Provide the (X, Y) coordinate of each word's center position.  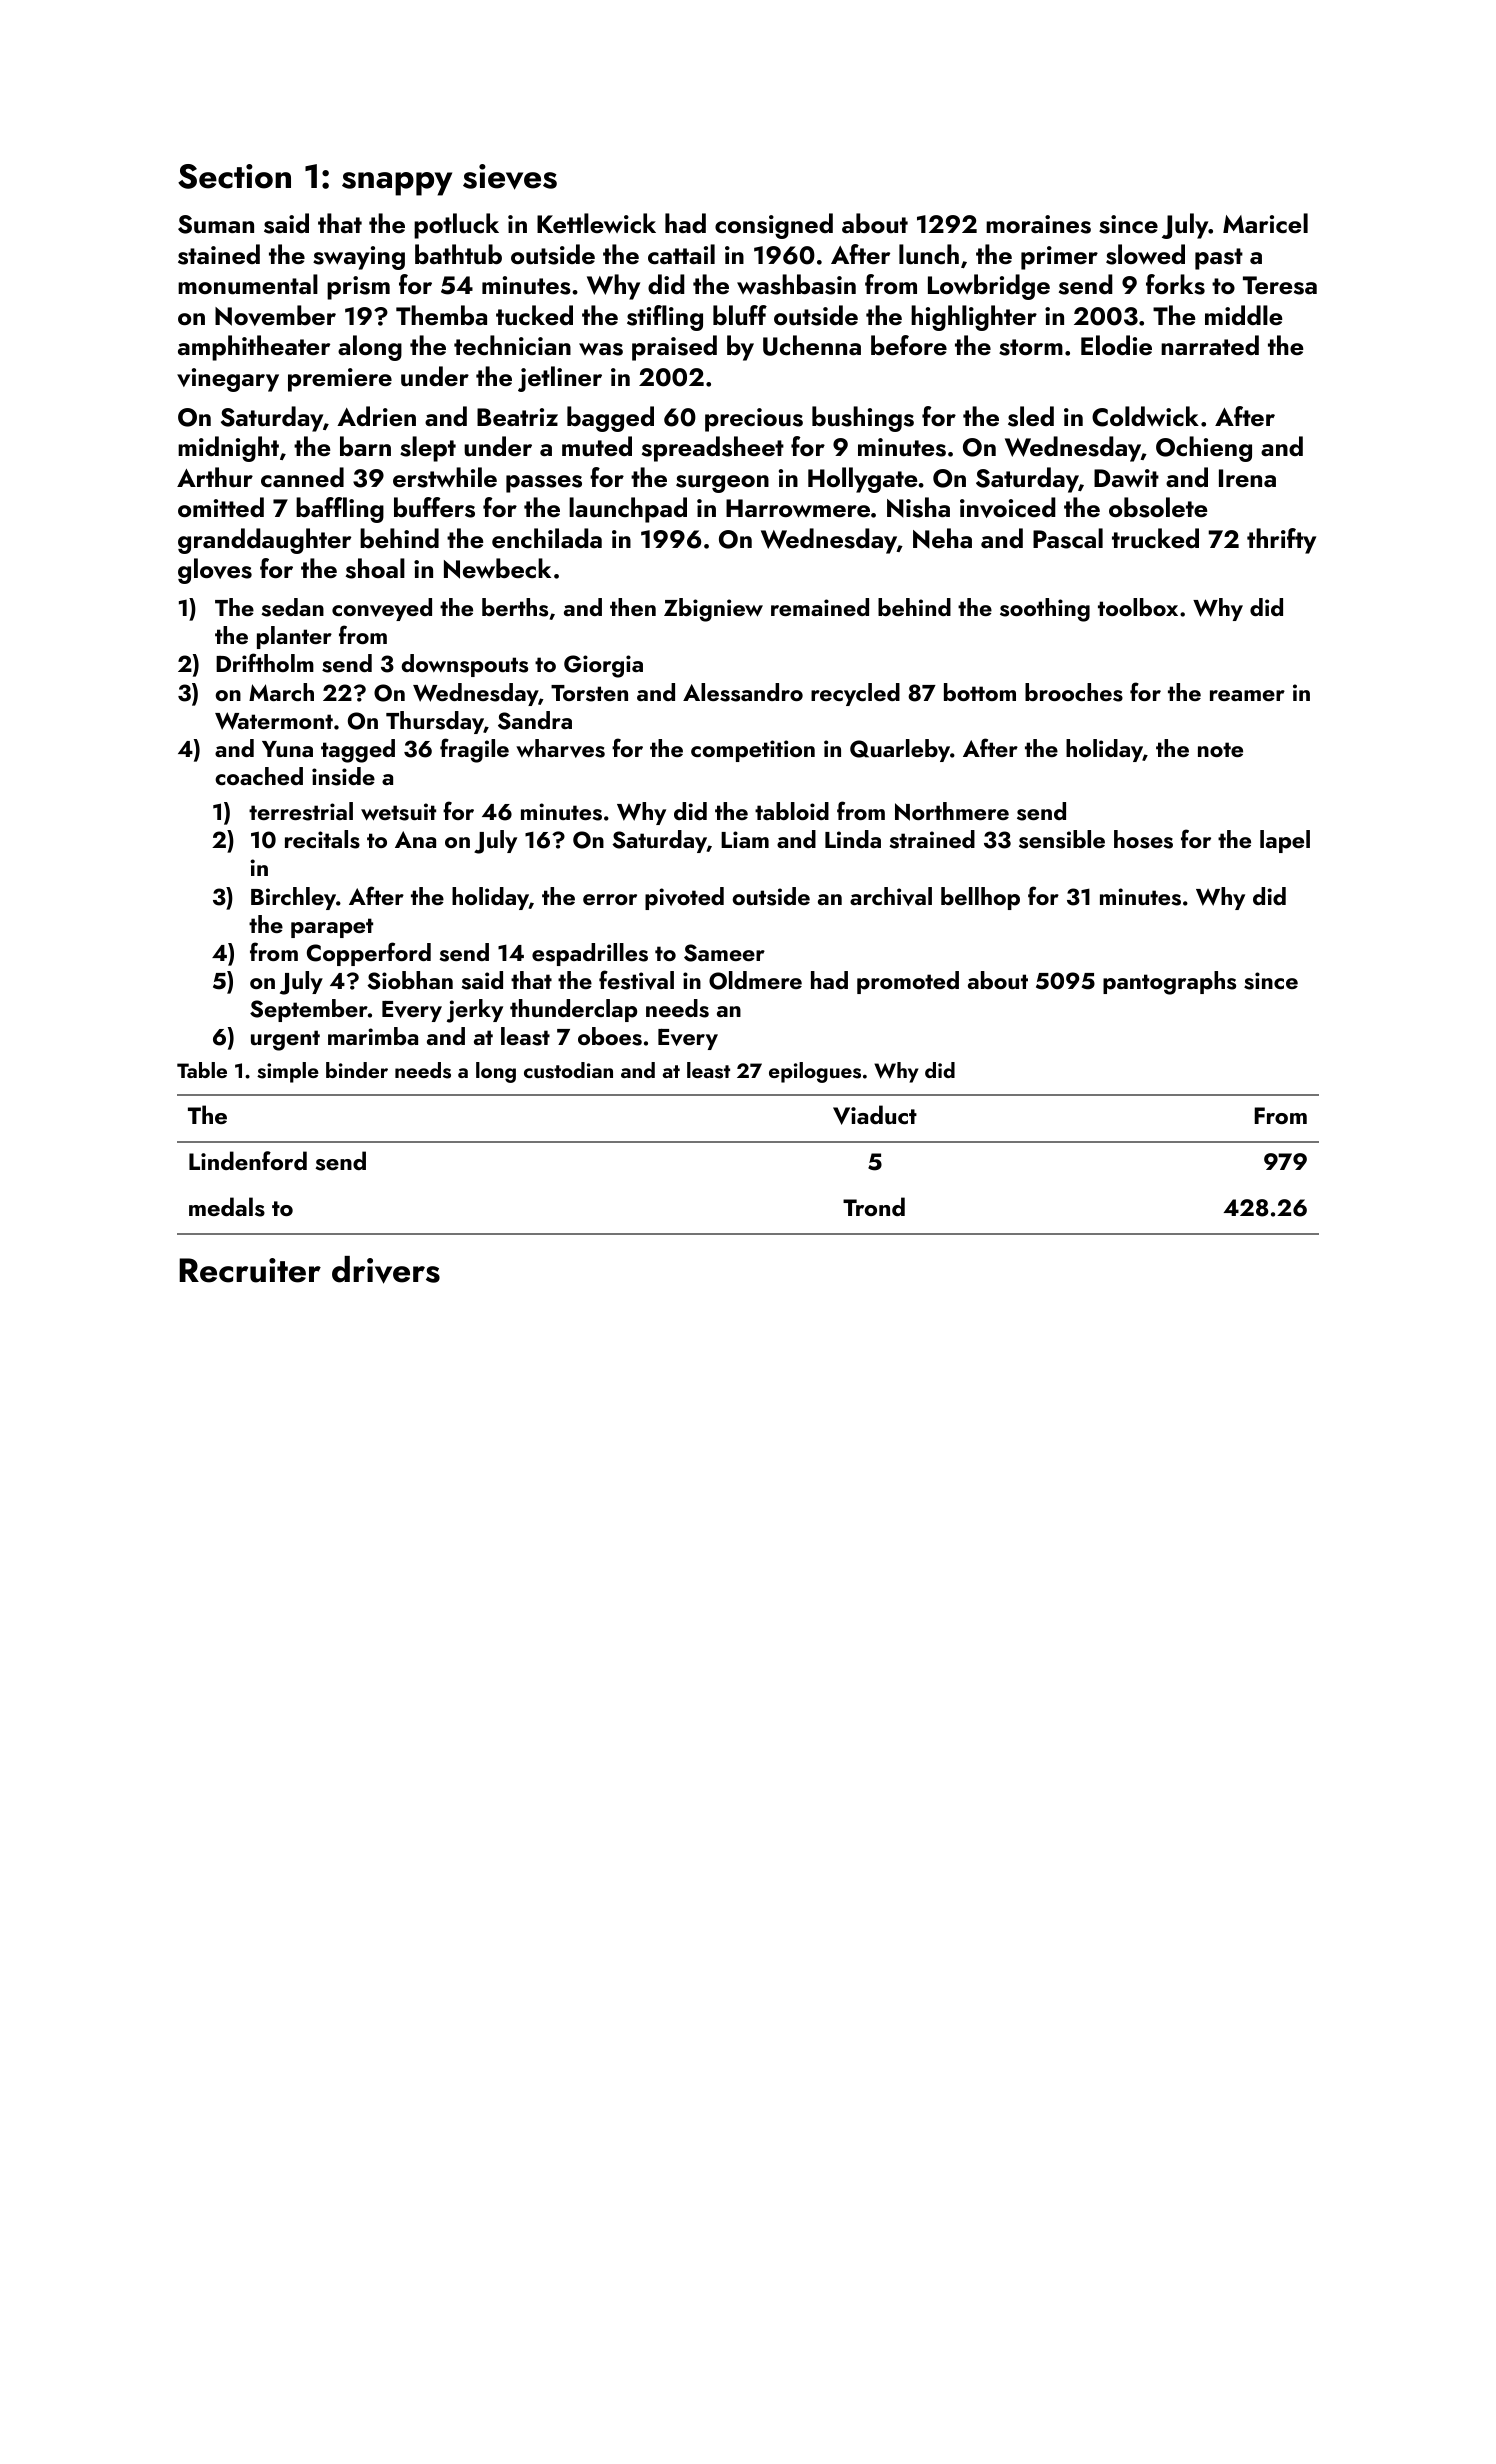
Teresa (1280, 285)
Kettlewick (596, 223)
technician (512, 345)
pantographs (1169, 983)
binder (357, 1070)
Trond (874, 1206)
